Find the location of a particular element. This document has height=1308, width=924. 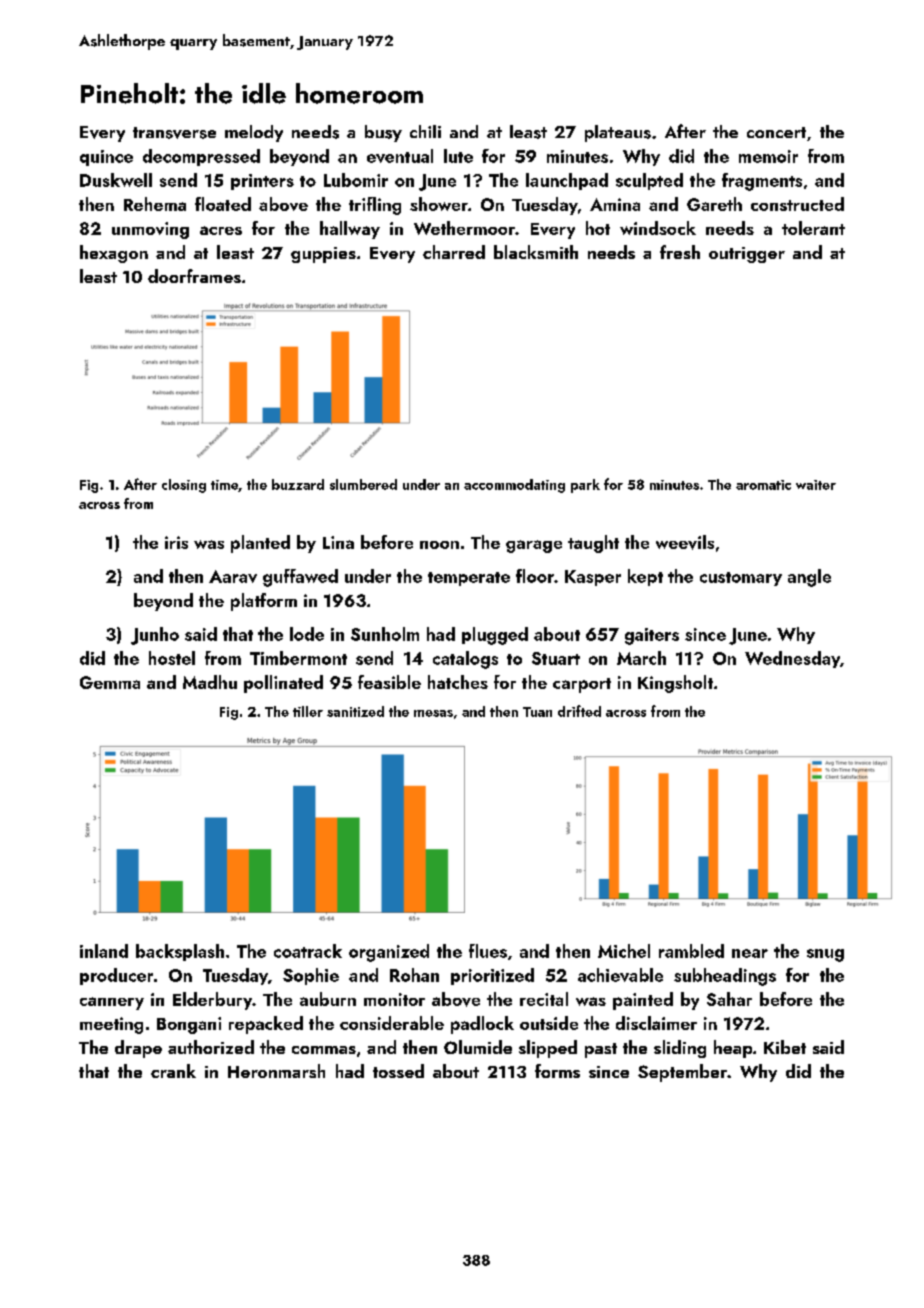

guppies is located at coordinates (323, 255).
